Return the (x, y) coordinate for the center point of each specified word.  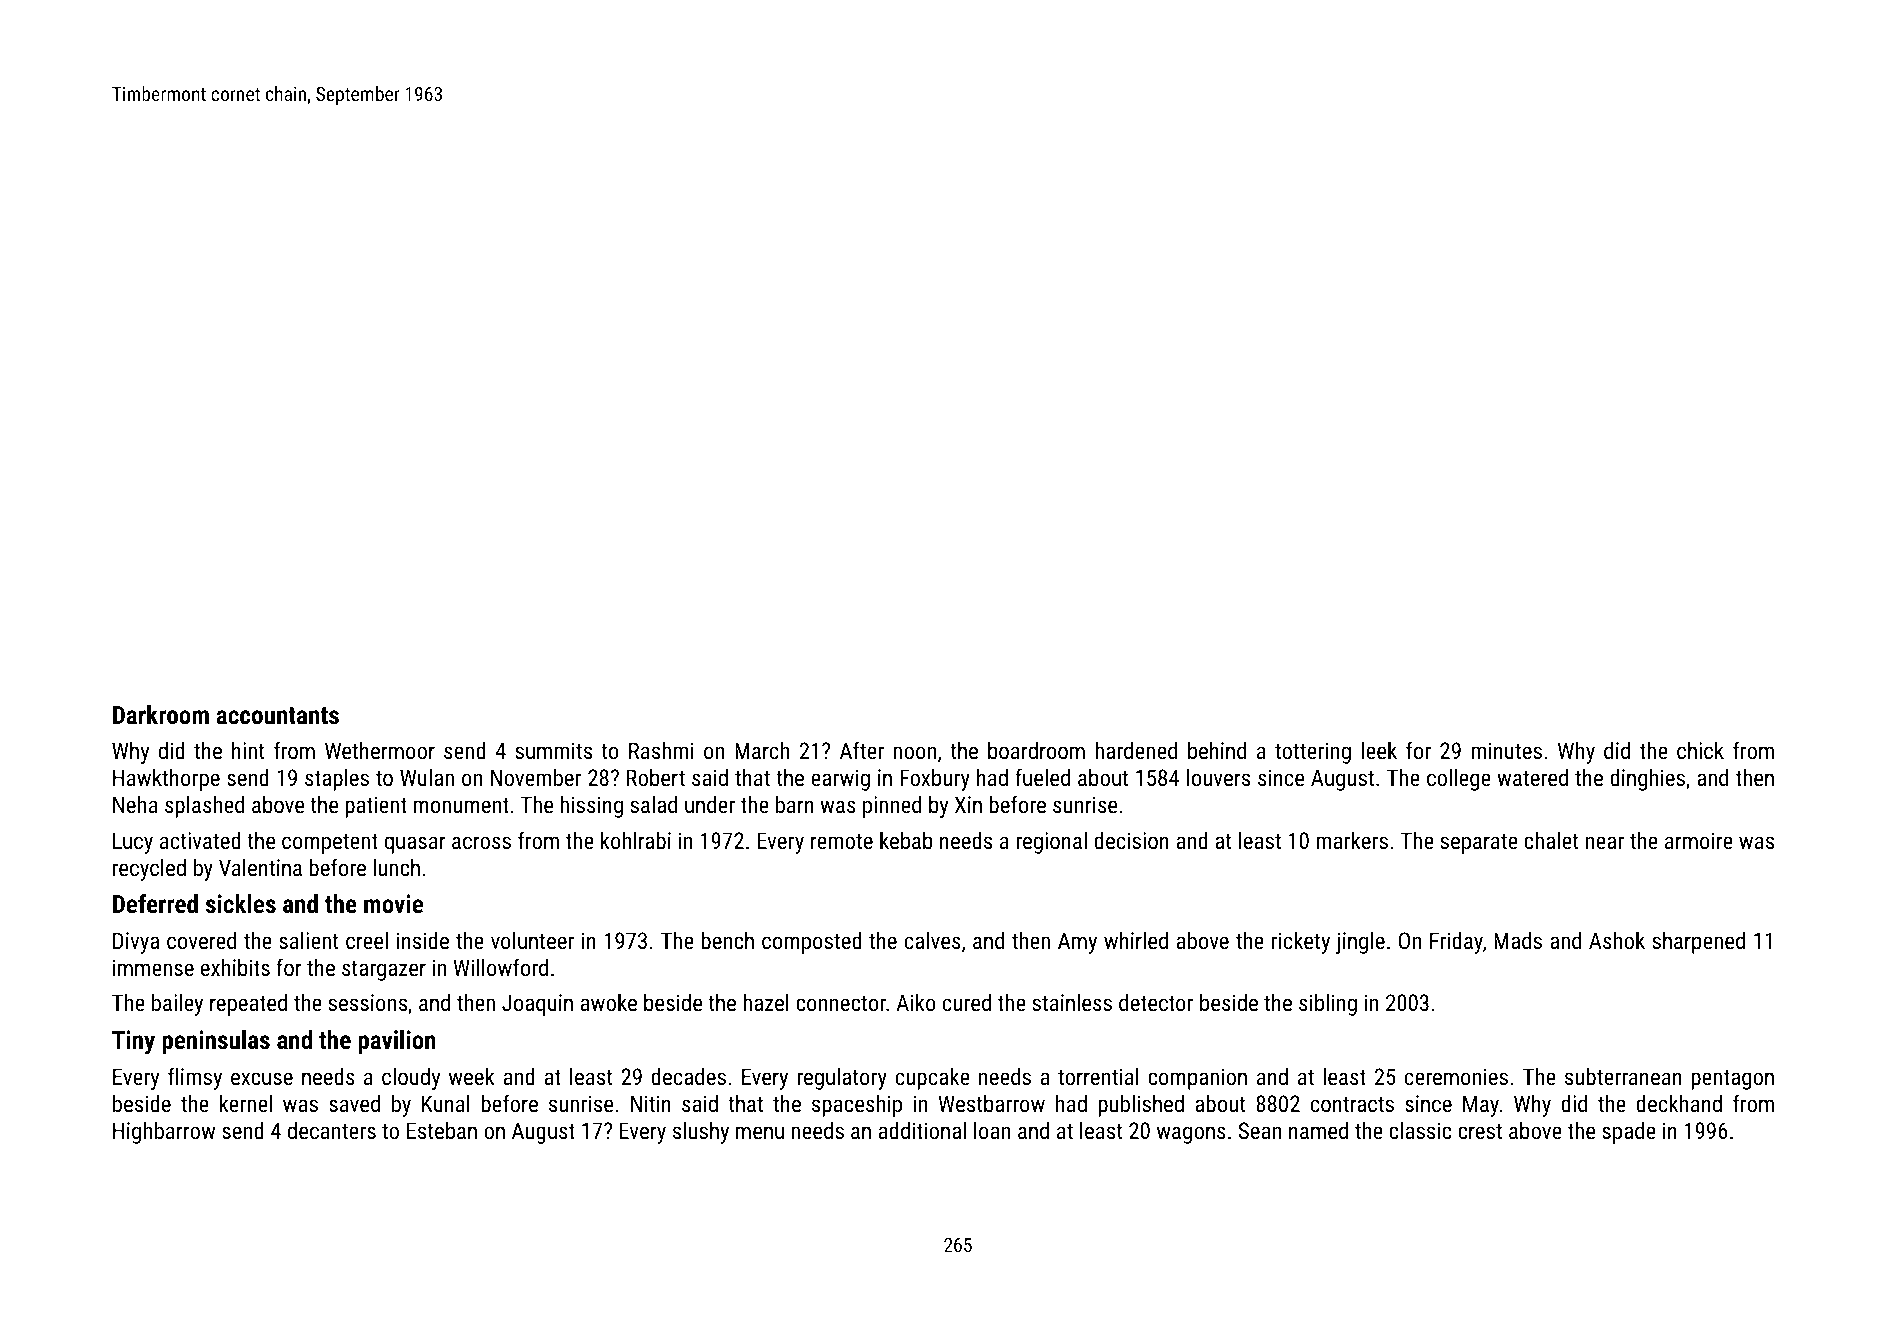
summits (554, 750)
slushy (701, 1133)
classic (1420, 1130)
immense (153, 967)
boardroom (1036, 750)
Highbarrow (164, 1133)
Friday (1456, 943)
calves (933, 940)
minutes (1506, 750)
